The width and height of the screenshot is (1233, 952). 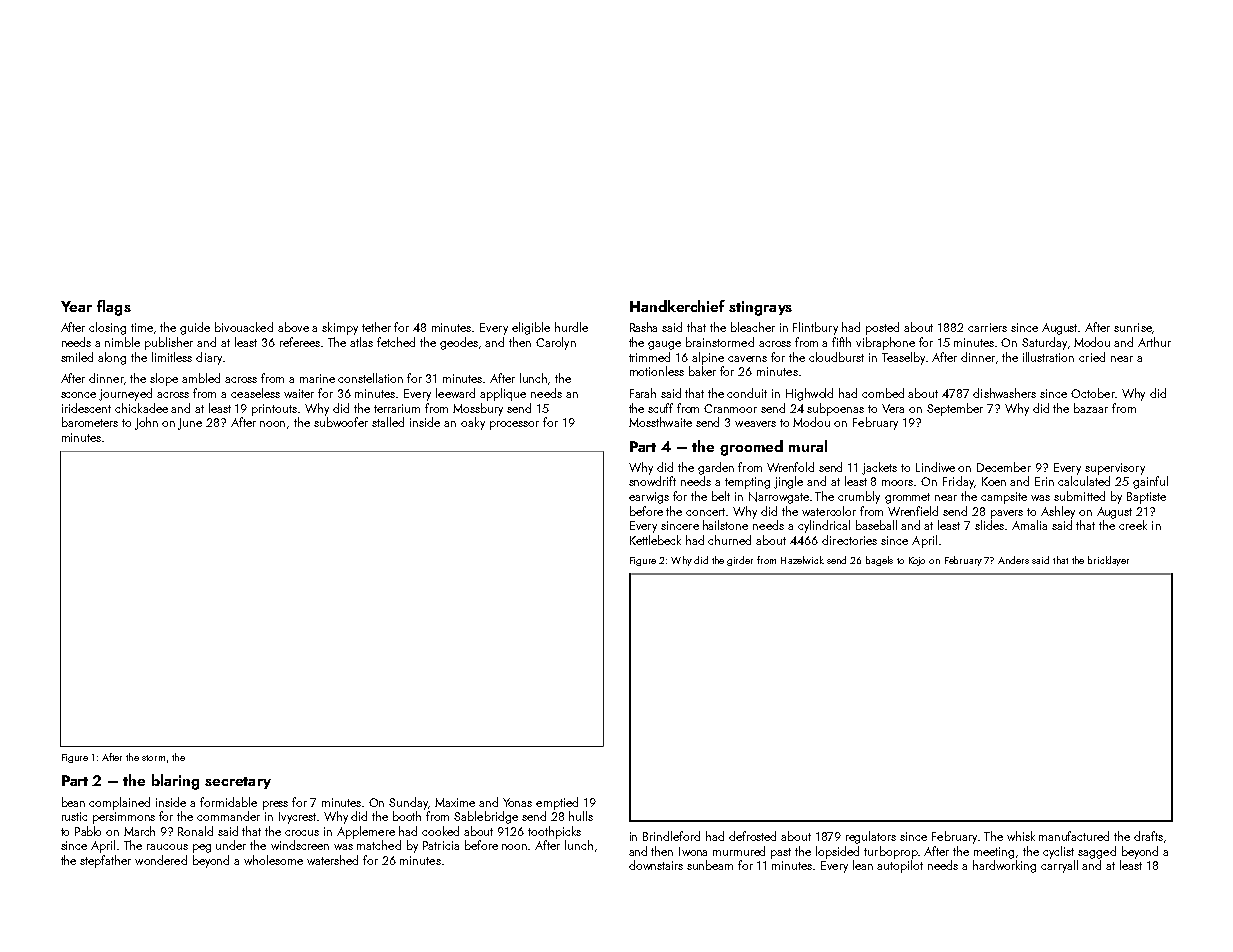 What do you see at coordinates (74, 816) in the screenshot?
I see `rustic` at bounding box center [74, 816].
